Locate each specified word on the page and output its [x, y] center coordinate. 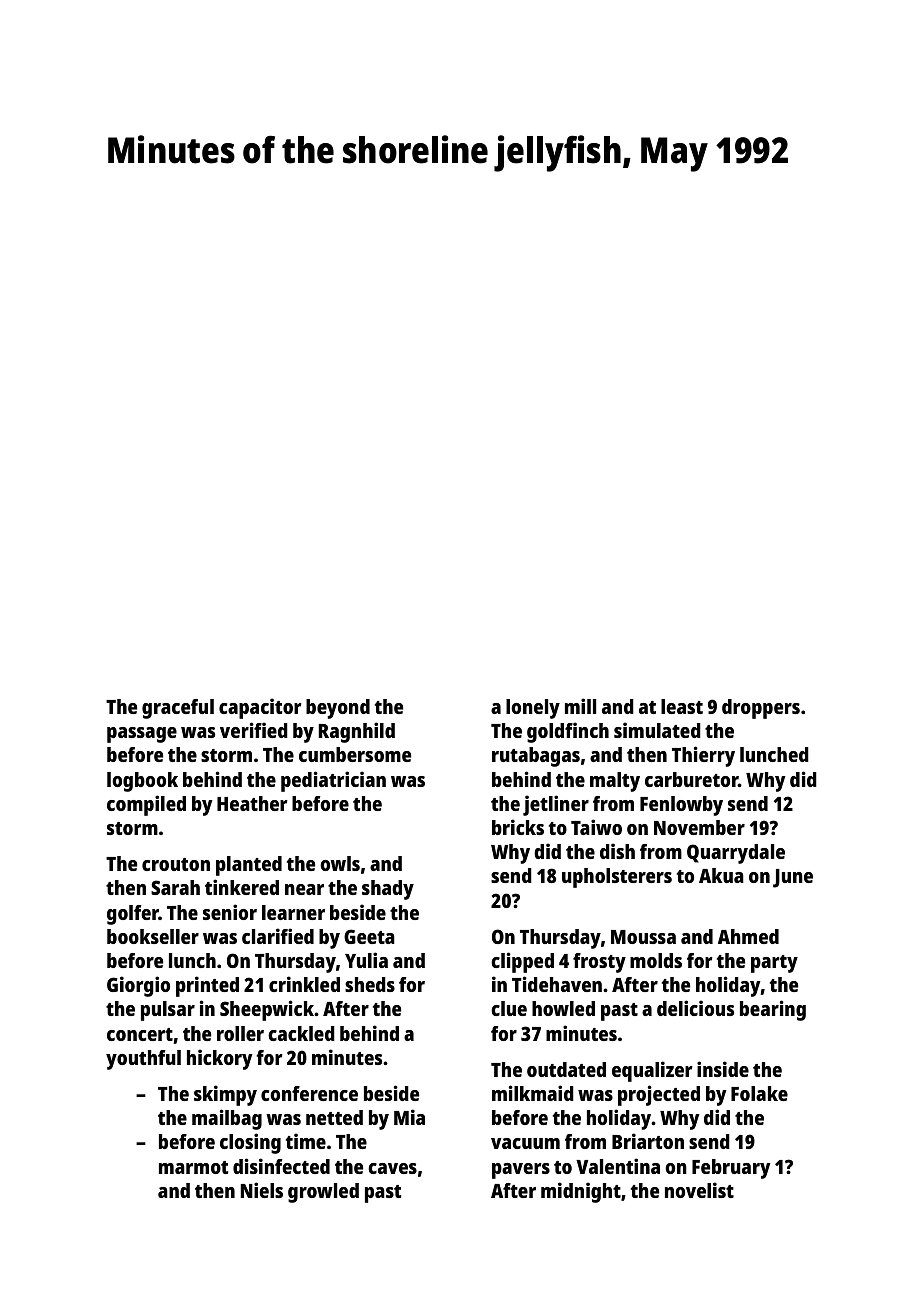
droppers [761, 709]
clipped [522, 962]
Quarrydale [736, 854]
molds [656, 960]
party [774, 964]
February [731, 1169]
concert [140, 1034]
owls [340, 863]
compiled [146, 805]
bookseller [153, 936]
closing [250, 1143]
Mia [409, 1117]
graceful [178, 709]
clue [509, 1008]
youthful [143, 1060]
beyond [338, 709]
